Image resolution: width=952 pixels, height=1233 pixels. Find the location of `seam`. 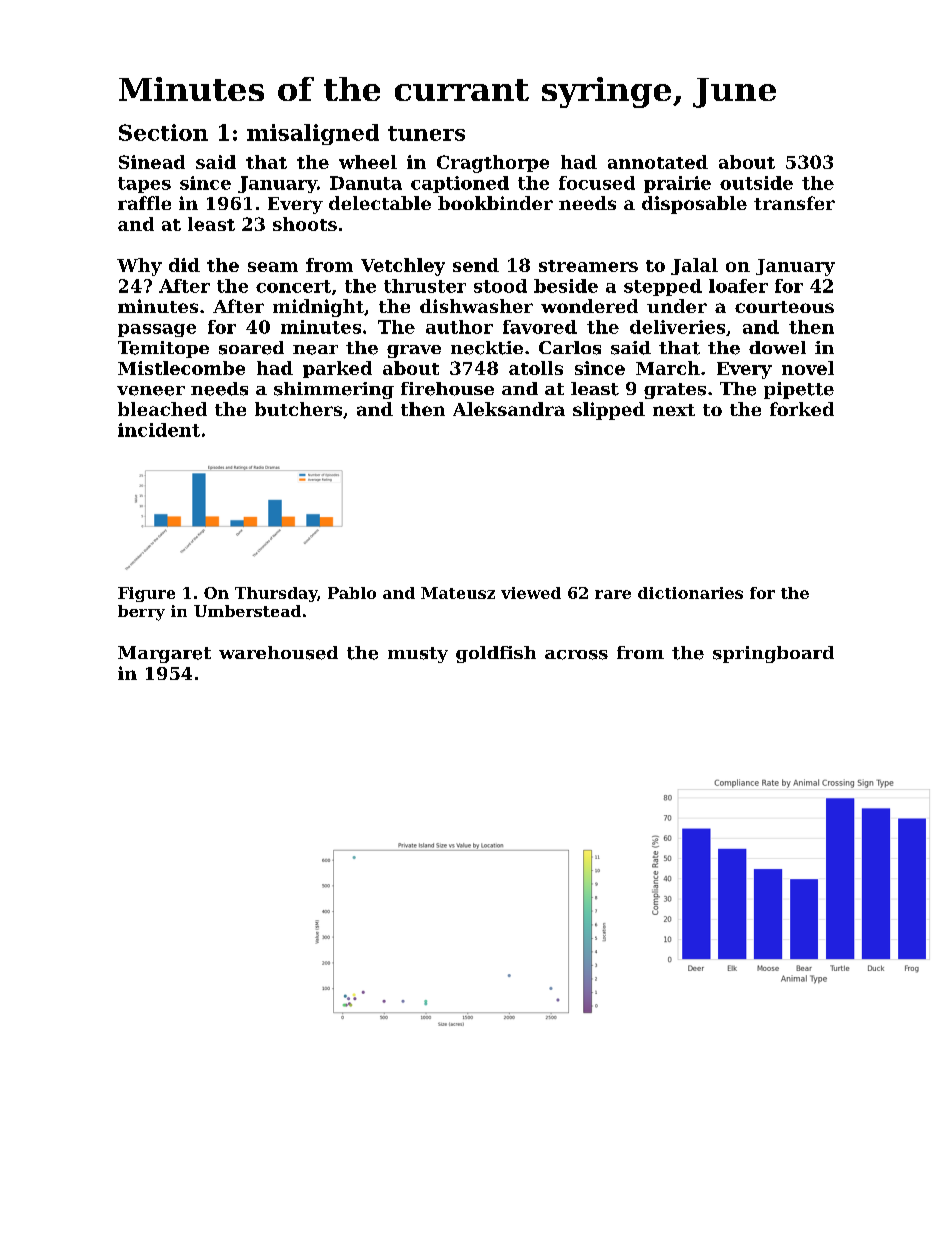

seam is located at coordinates (273, 267).
